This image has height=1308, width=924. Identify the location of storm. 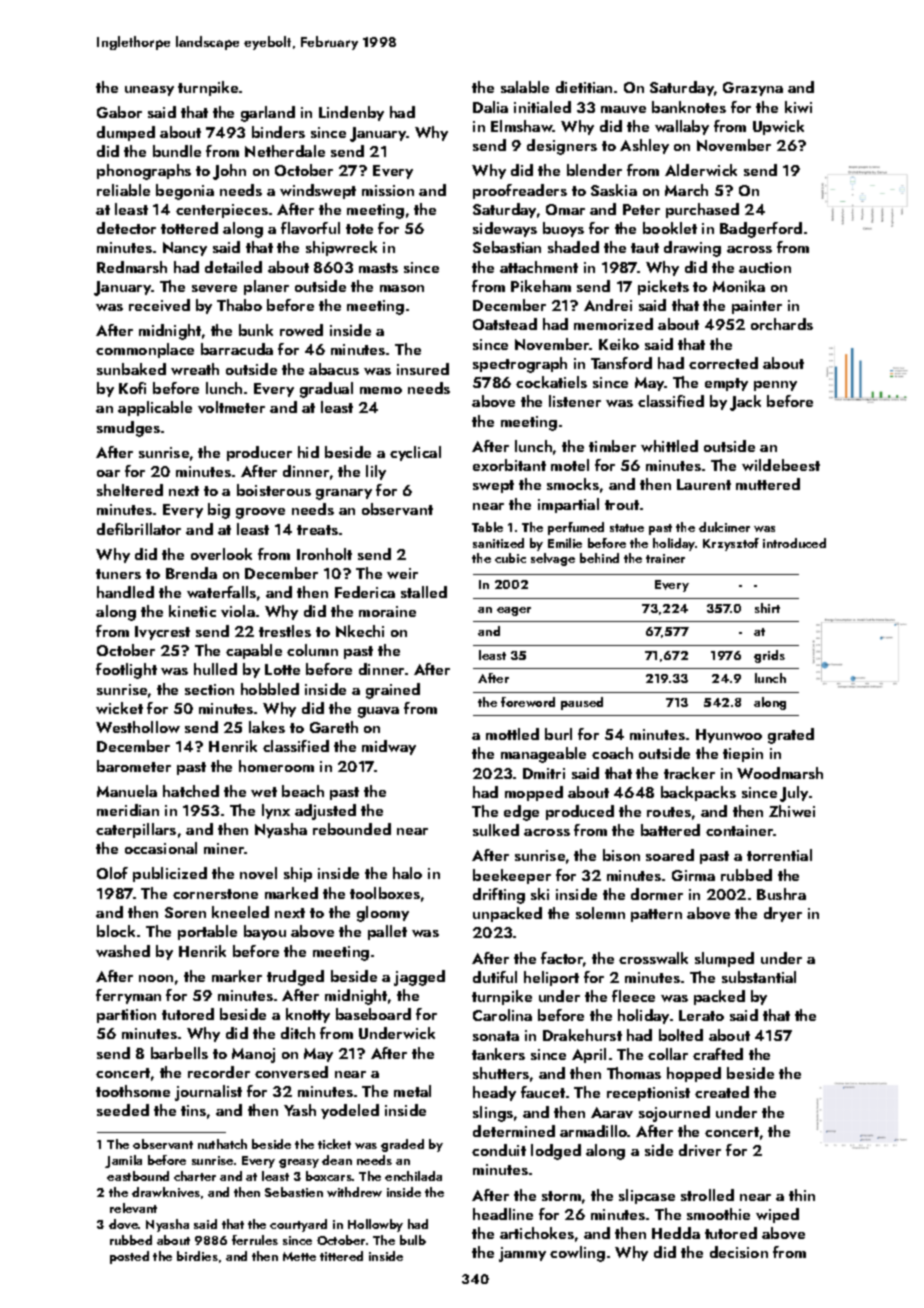
(561, 1196).
